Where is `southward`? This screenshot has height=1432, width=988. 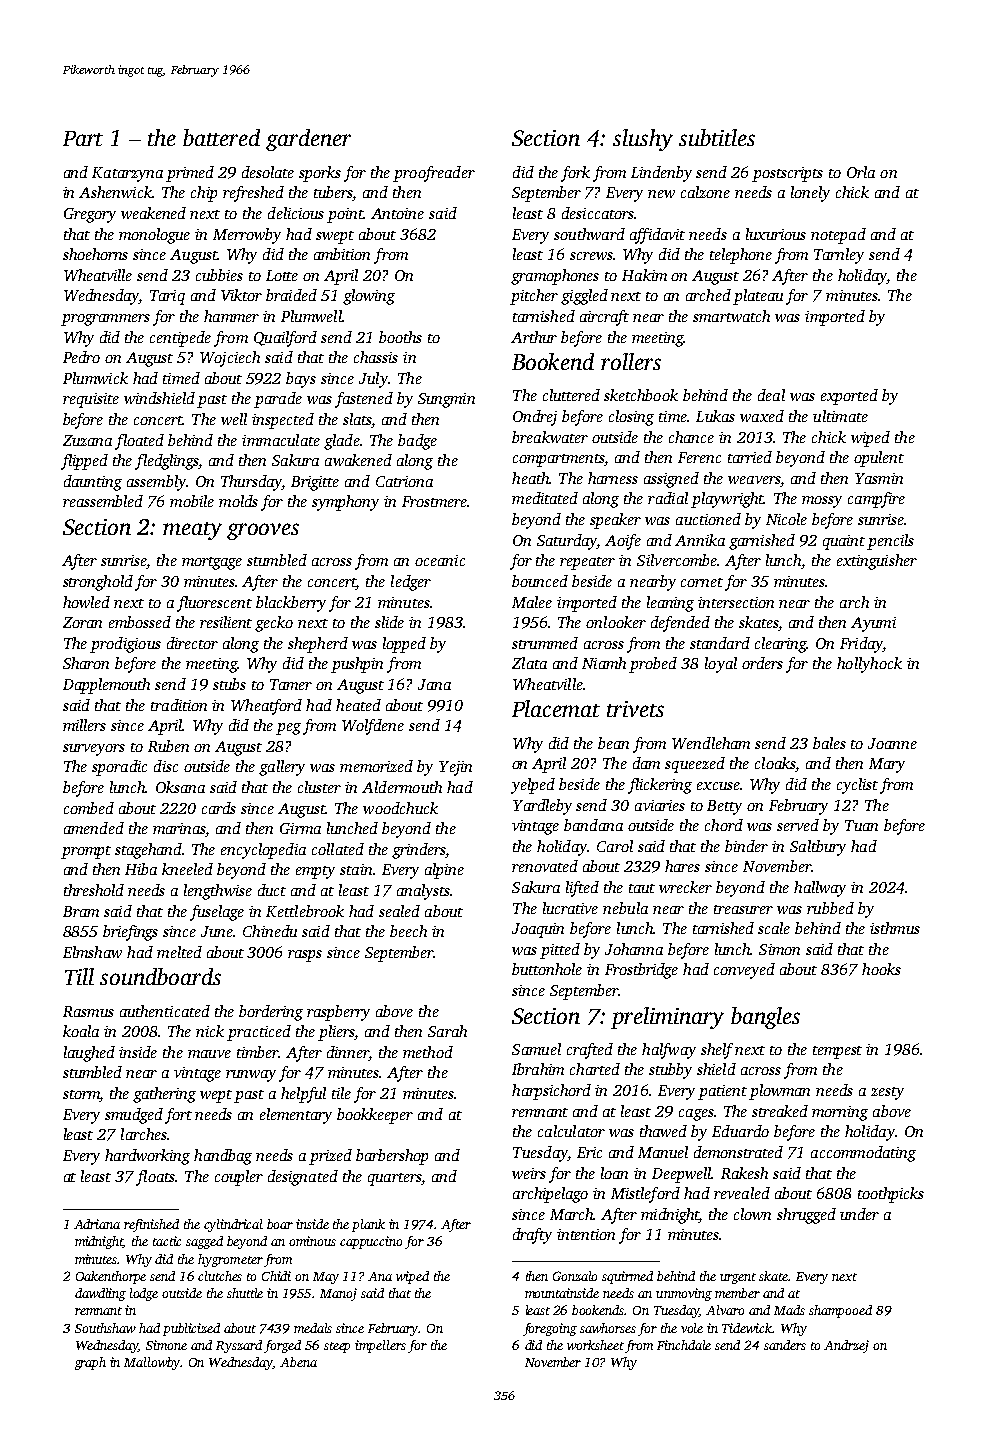 southward is located at coordinates (589, 234).
